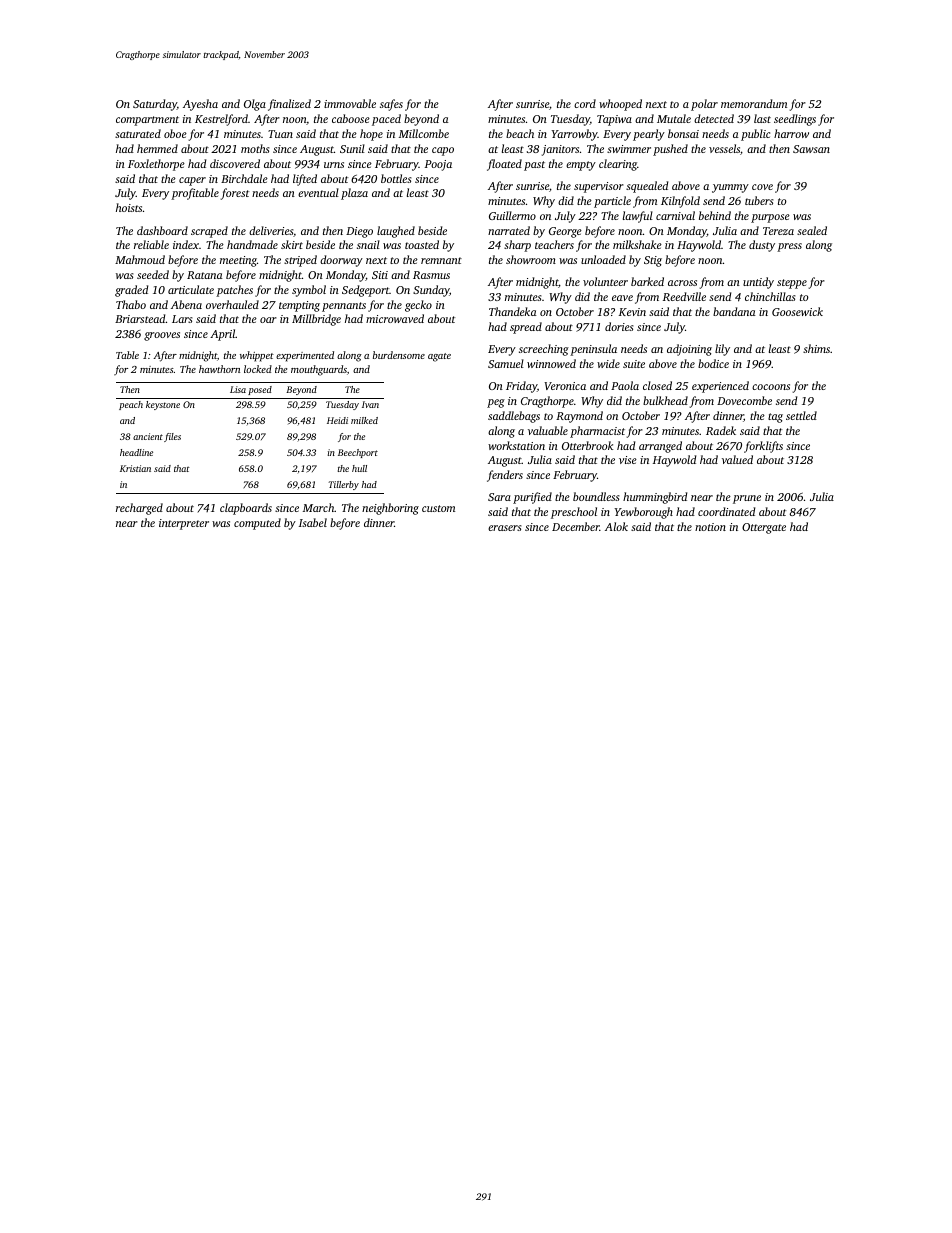 This screenshot has height=1233, width=952. Describe the element at coordinates (205, 275) in the screenshot. I see `Ratana` at that location.
